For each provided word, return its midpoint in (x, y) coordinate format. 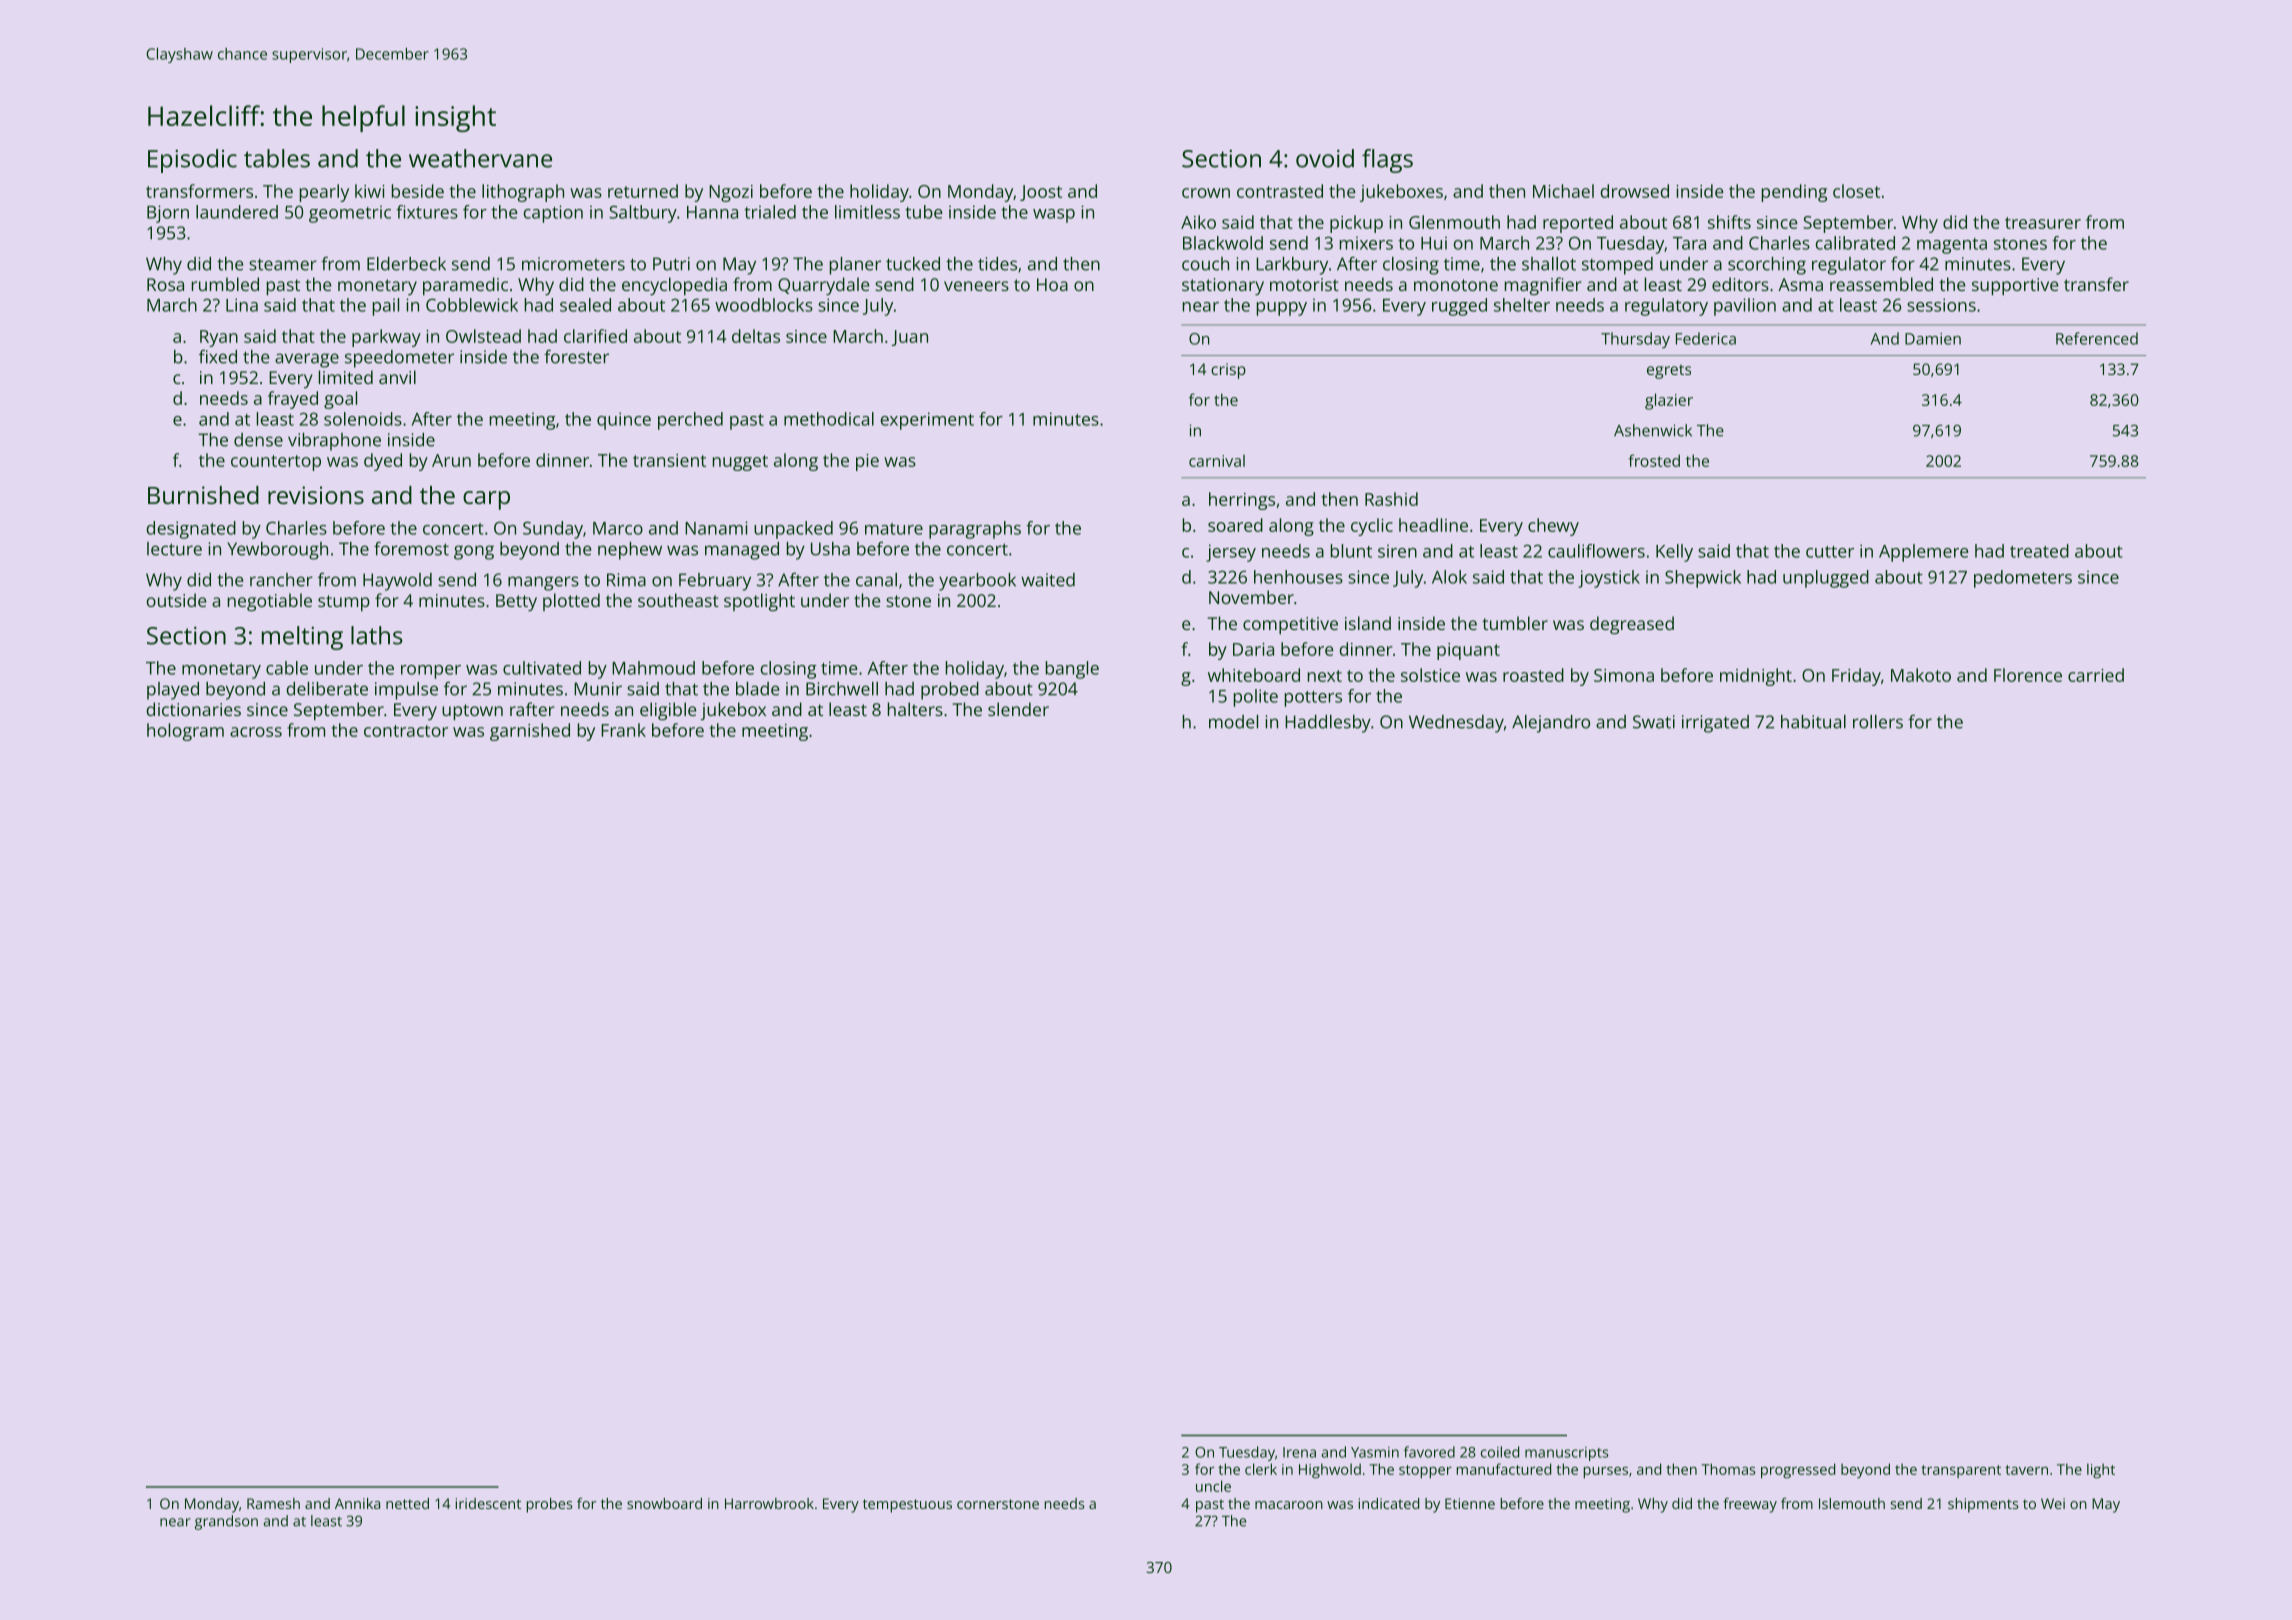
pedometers (2023, 579)
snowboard (664, 1503)
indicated (1388, 1503)
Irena (1299, 1452)
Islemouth (1852, 1503)
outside (176, 600)
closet (1856, 191)
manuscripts (1567, 1454)
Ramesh (273, 1503)
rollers (1878, 722)
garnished (530, 732)
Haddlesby (1328, 724)
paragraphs (975, 530)
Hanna (712, 212)
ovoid (1325, 158)
